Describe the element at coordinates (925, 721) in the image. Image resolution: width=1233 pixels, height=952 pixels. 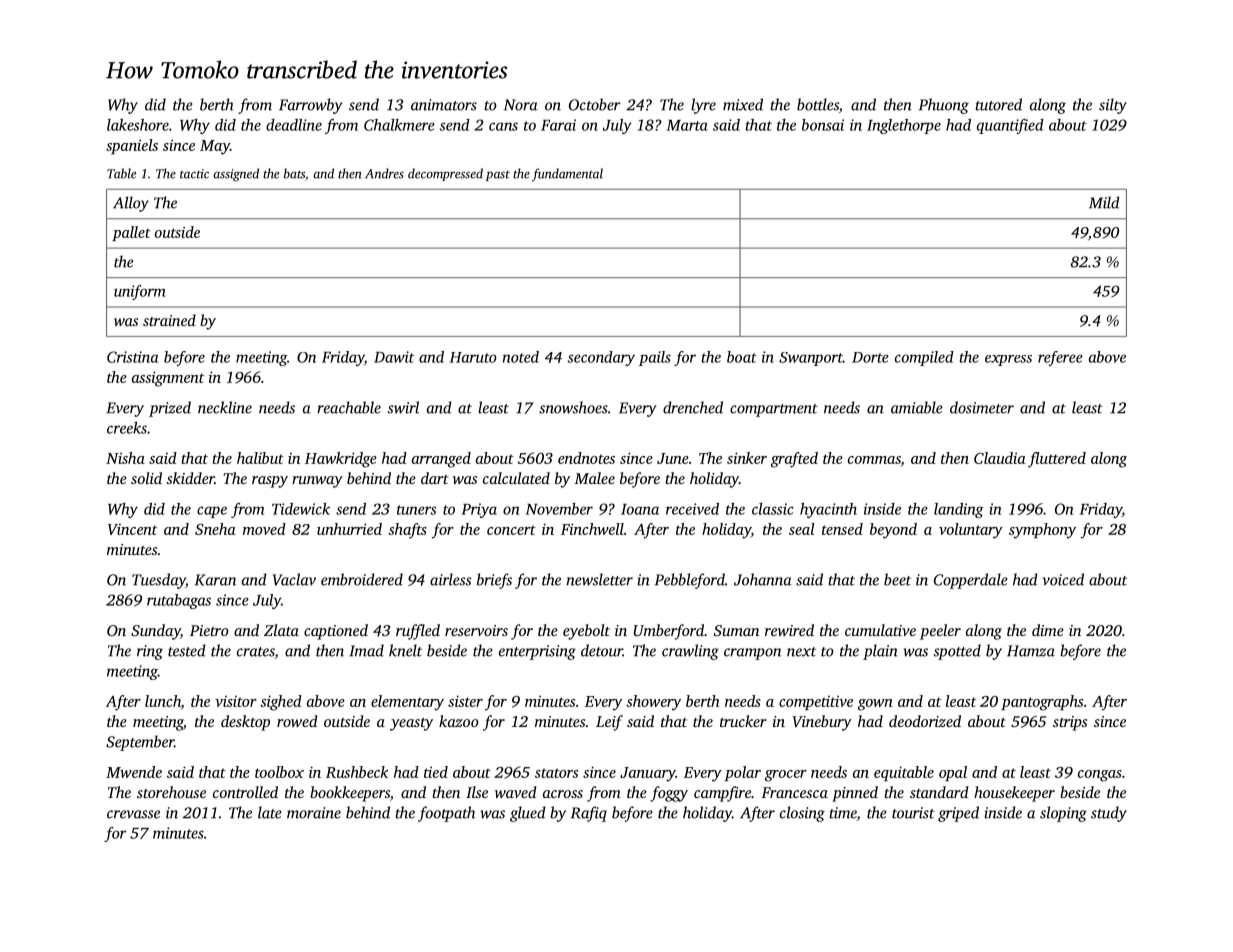
I see `deodorized` at that location.
